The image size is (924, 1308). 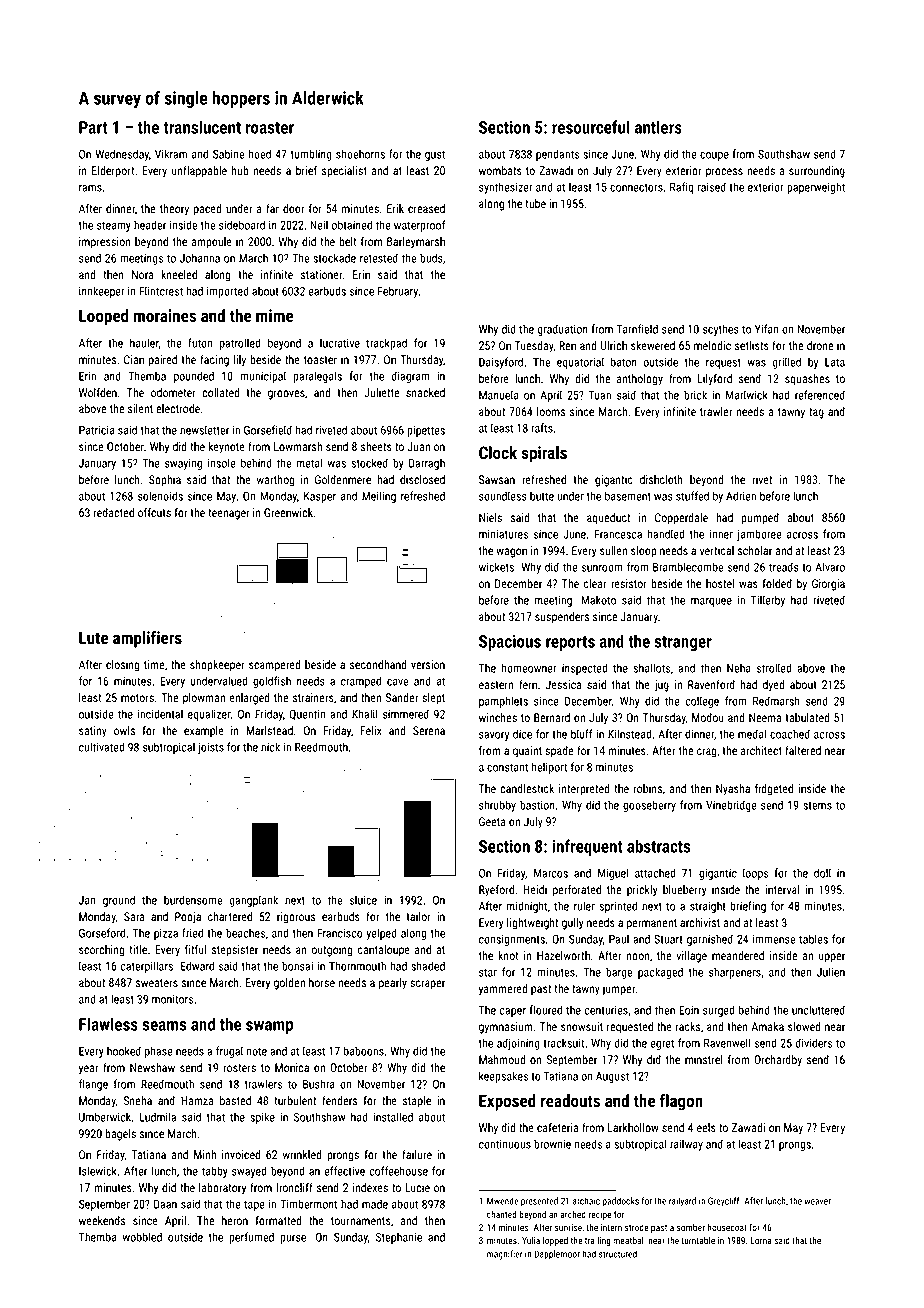 I want to click on perfumed, so click(x=251, y=1238).
